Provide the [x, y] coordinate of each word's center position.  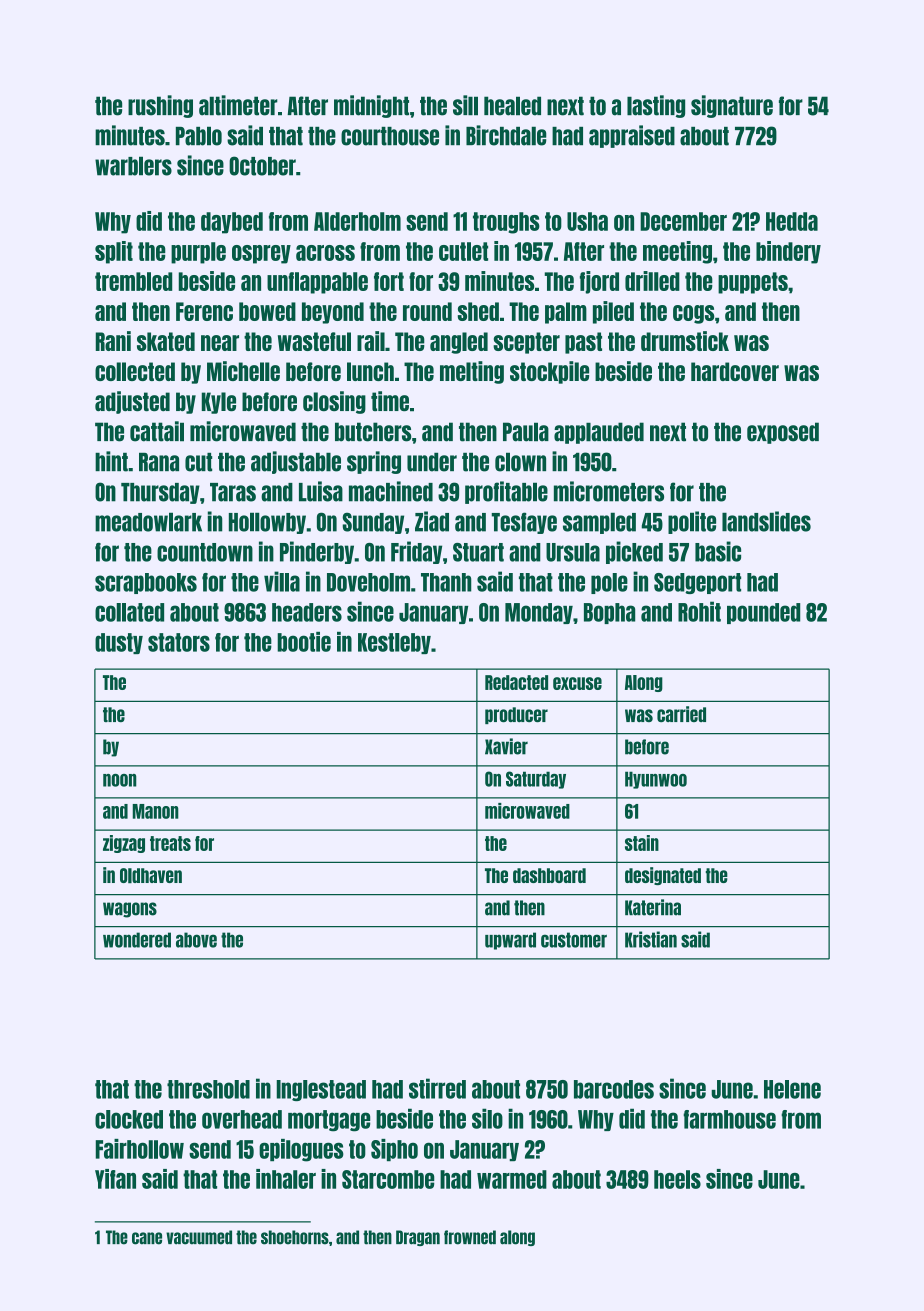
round [427, 311]
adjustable [296, 462]
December [683, 221]
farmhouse [729, 1119]
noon [120, 780]
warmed [512, 1179]
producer [516, 715]
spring [374, 462]
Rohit [699, 611]
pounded [763, 613]
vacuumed [199, 1237]
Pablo [199, 136]
